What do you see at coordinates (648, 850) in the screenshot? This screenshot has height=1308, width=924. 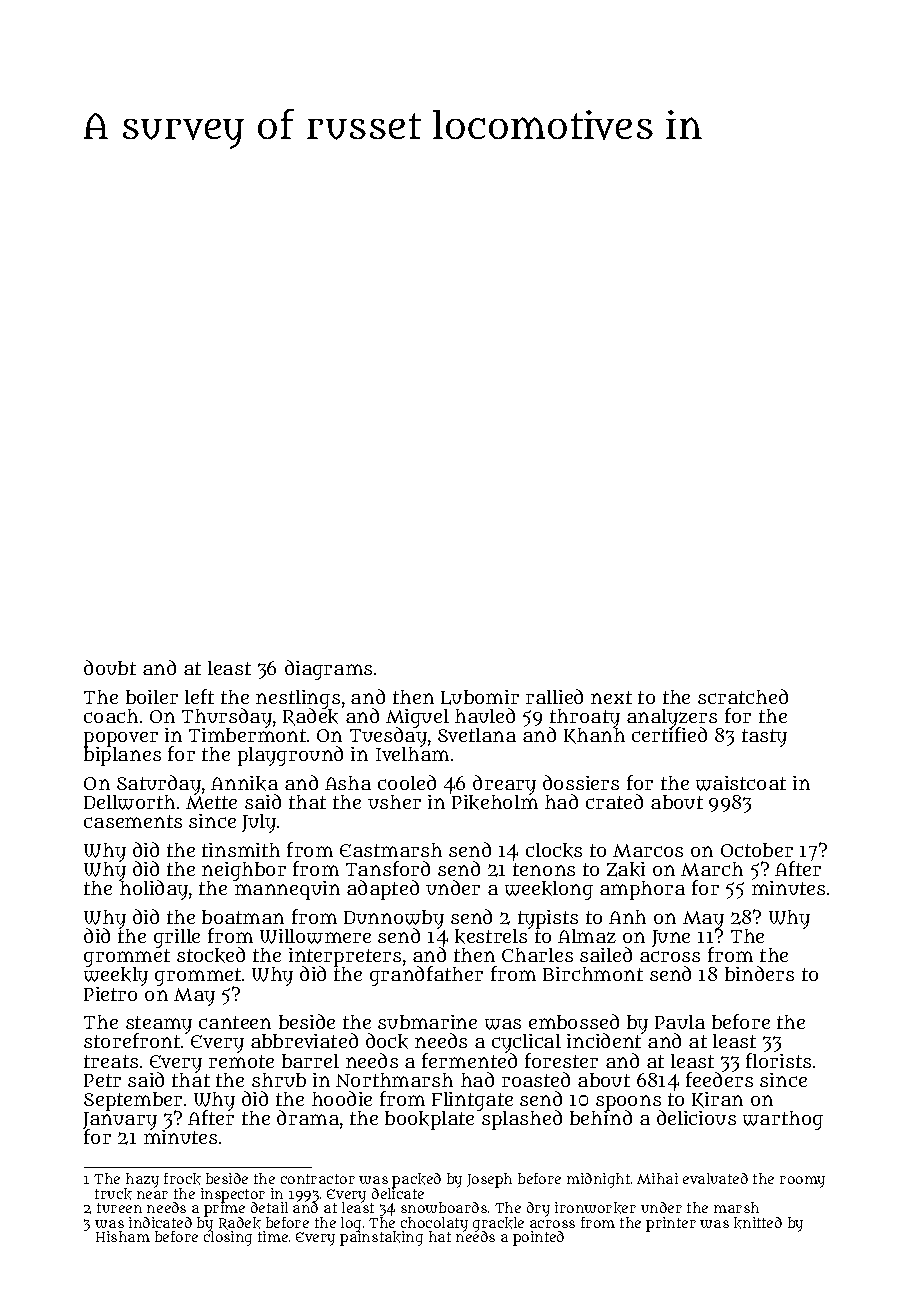 I see `Marcos` at bounding box center [648, 850].
